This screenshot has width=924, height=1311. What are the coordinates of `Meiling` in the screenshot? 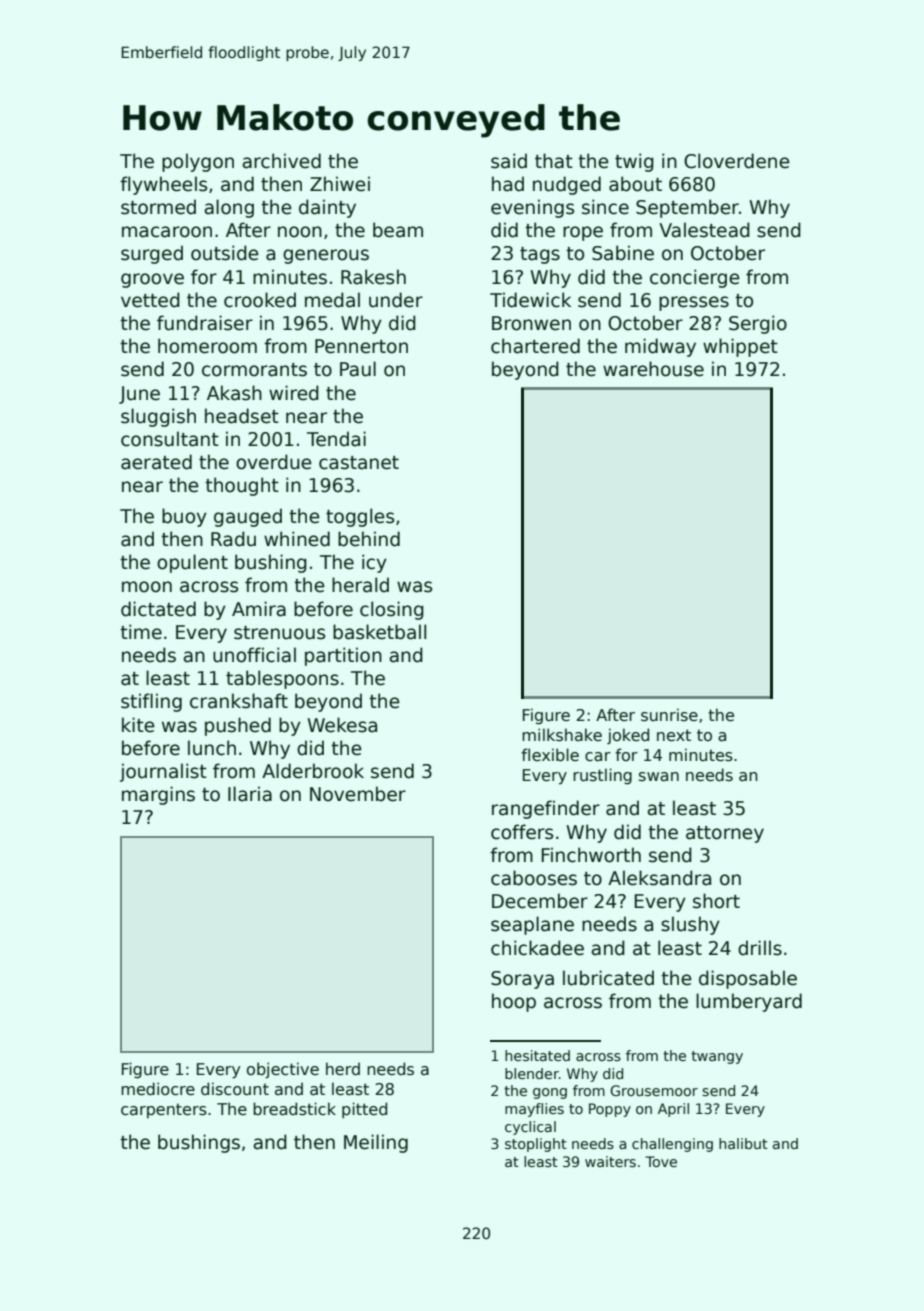 It's located at (376, 1143).
